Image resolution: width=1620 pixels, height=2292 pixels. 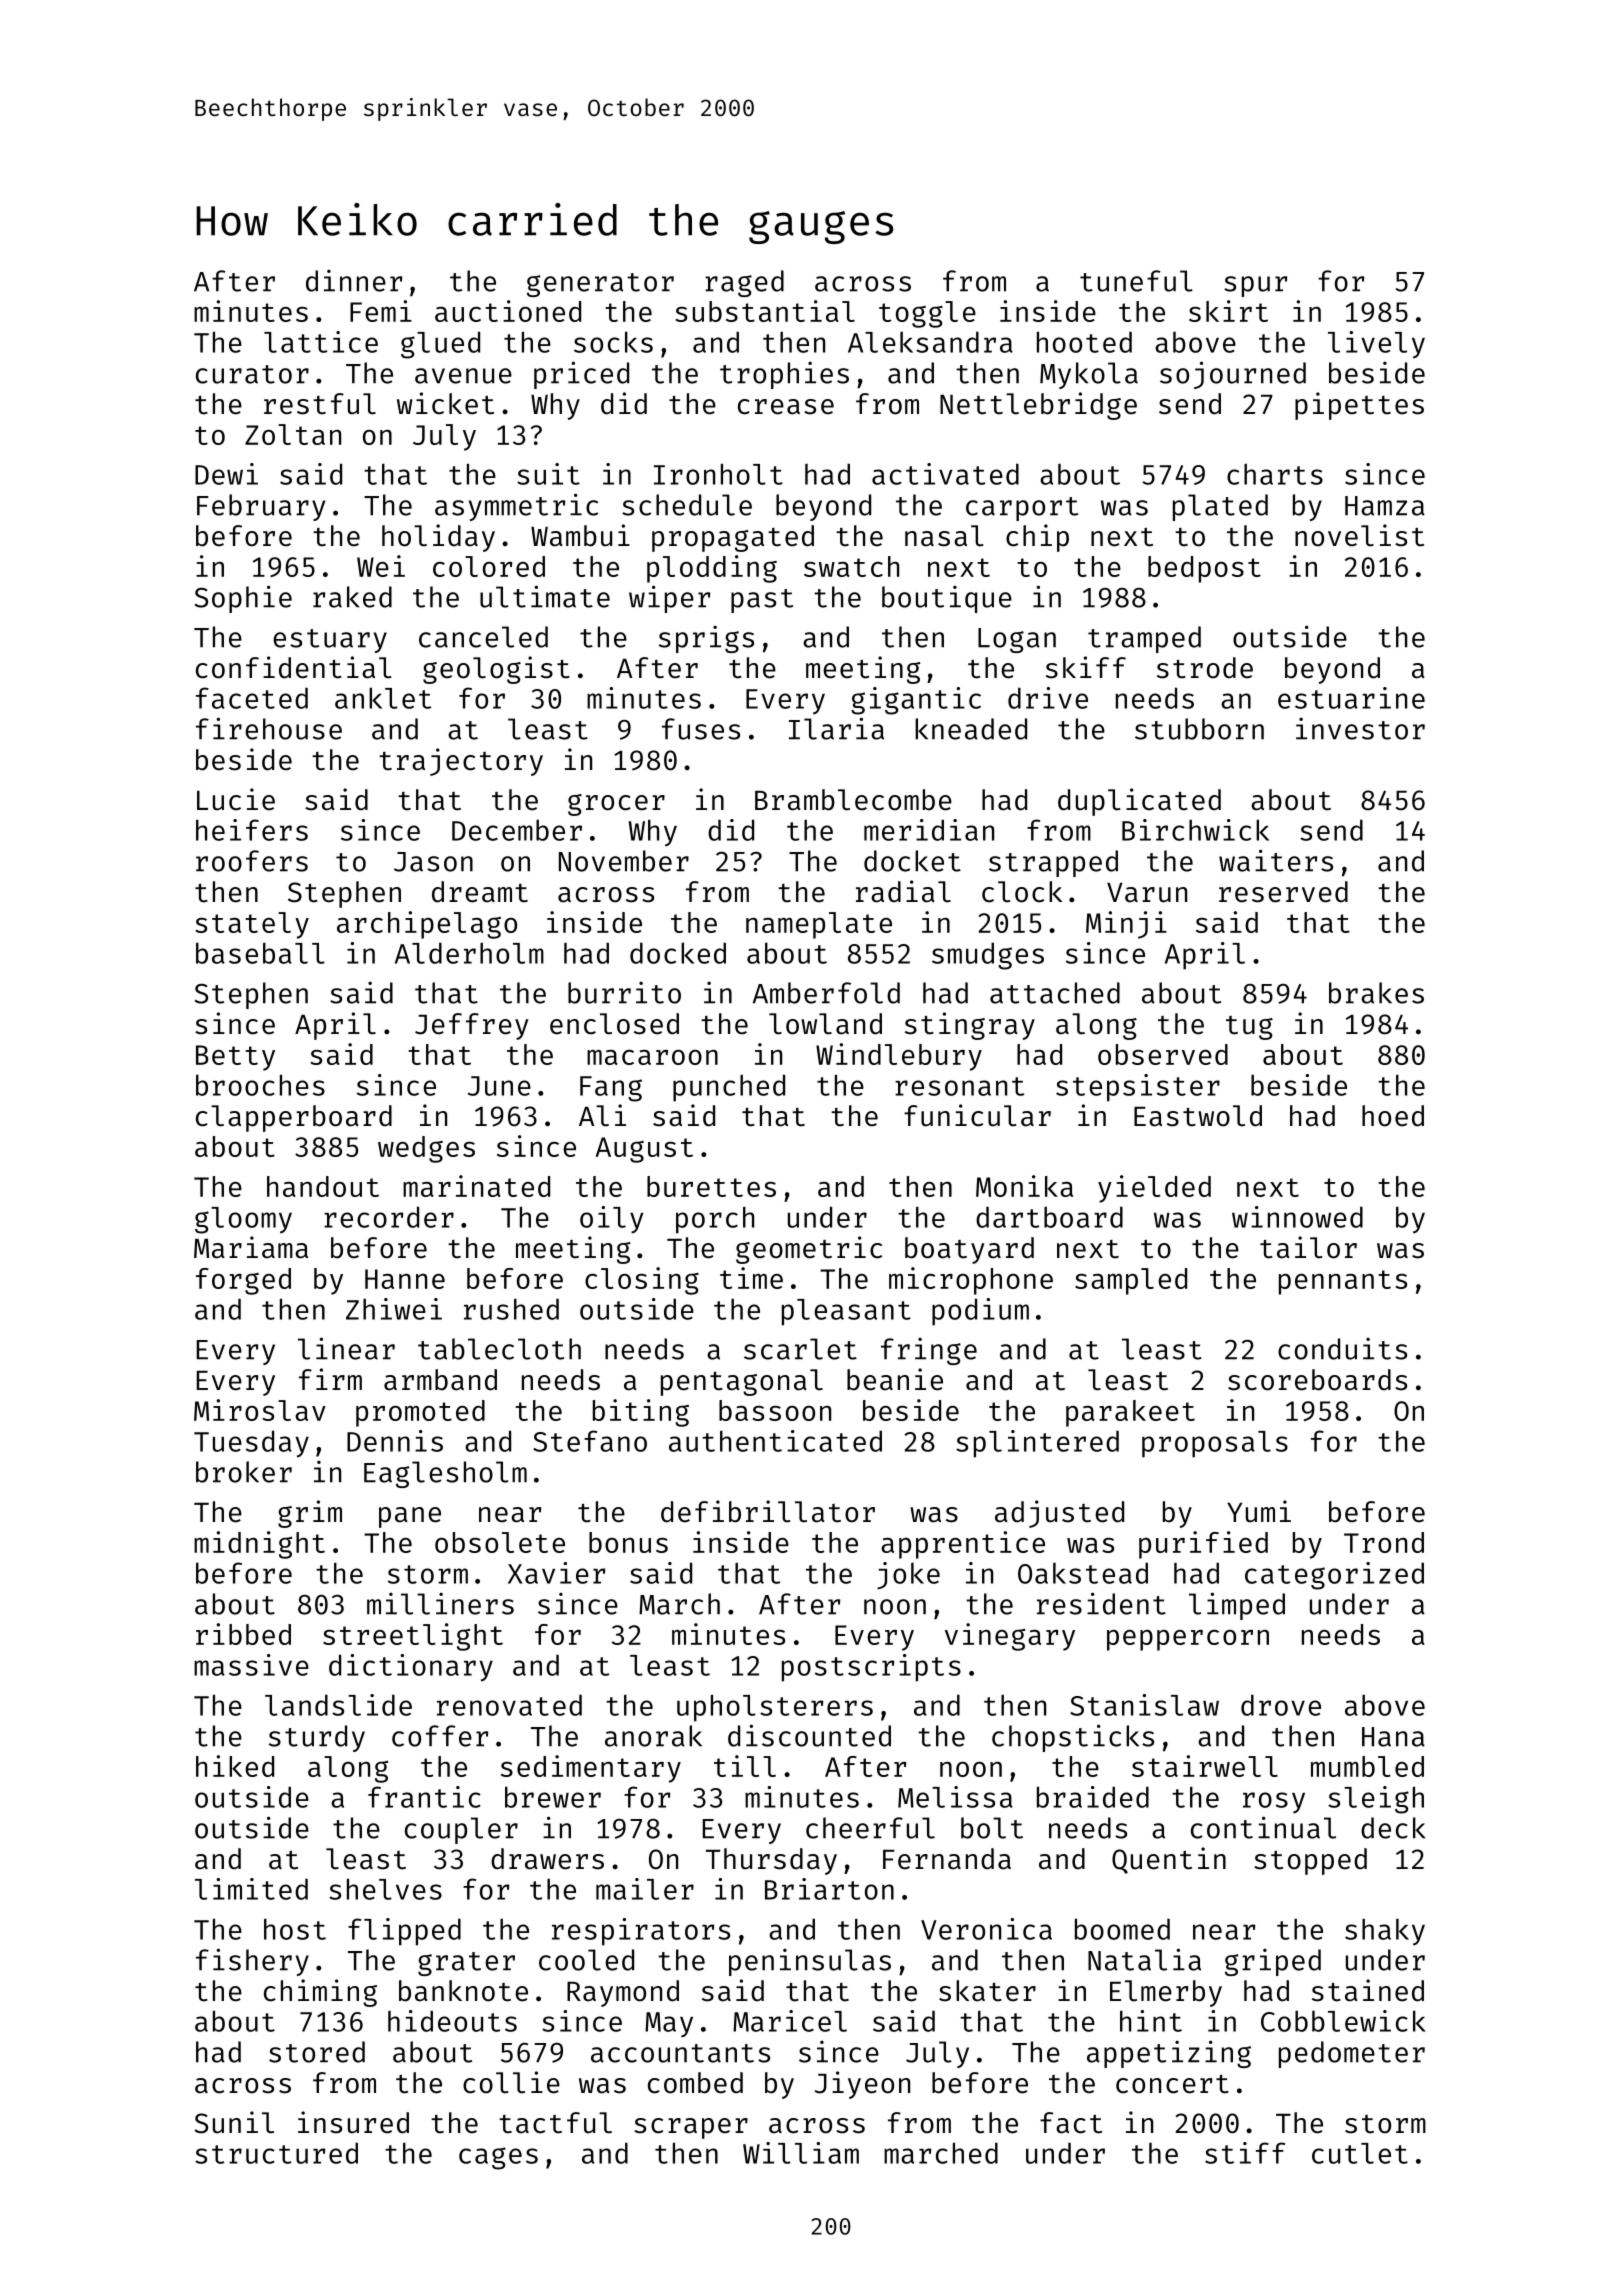 I want to click on Bramblecombe, so click(x=853, y=800).
